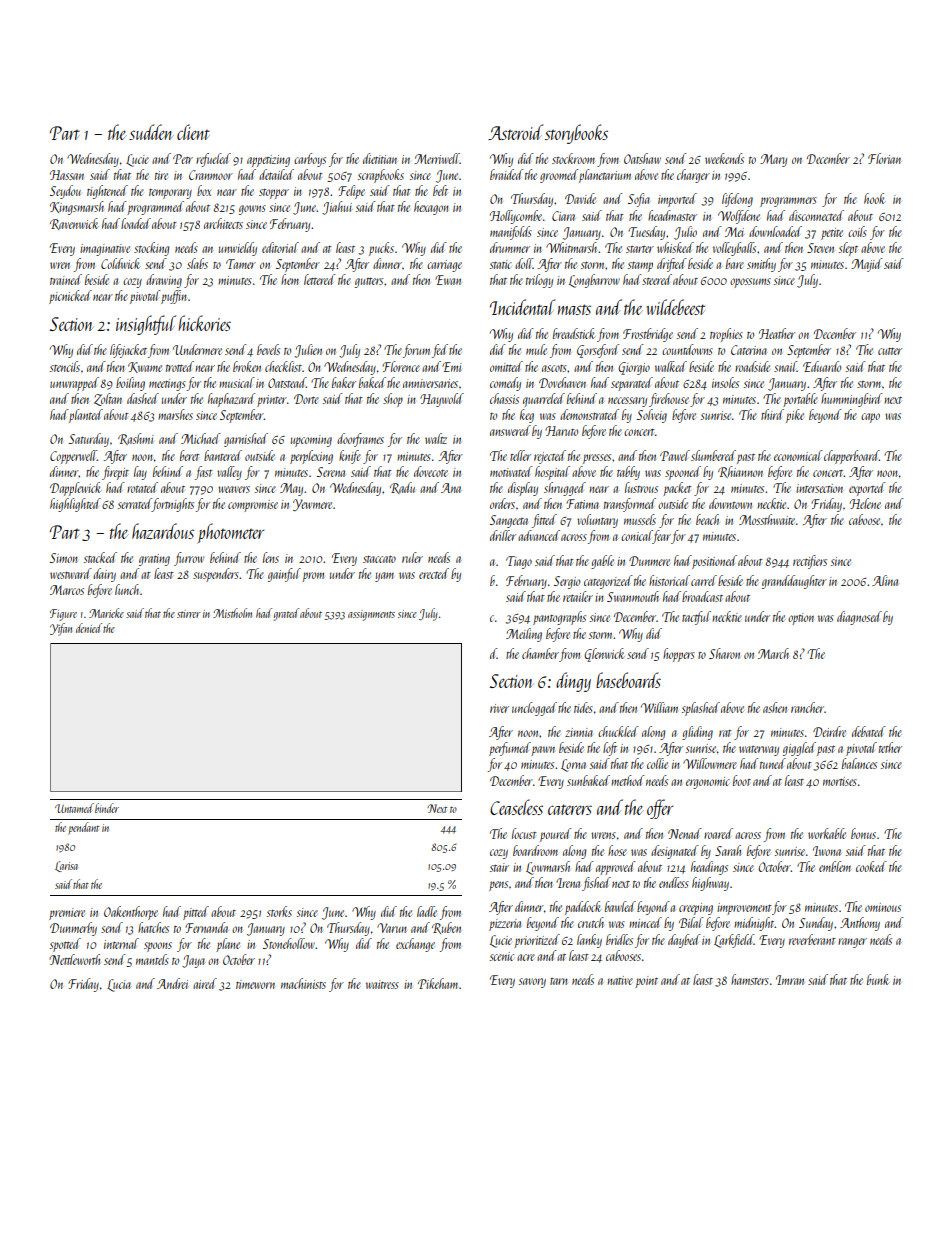 This image has width=952, height=1233. I want to click on premiere, so click(67, 914).
